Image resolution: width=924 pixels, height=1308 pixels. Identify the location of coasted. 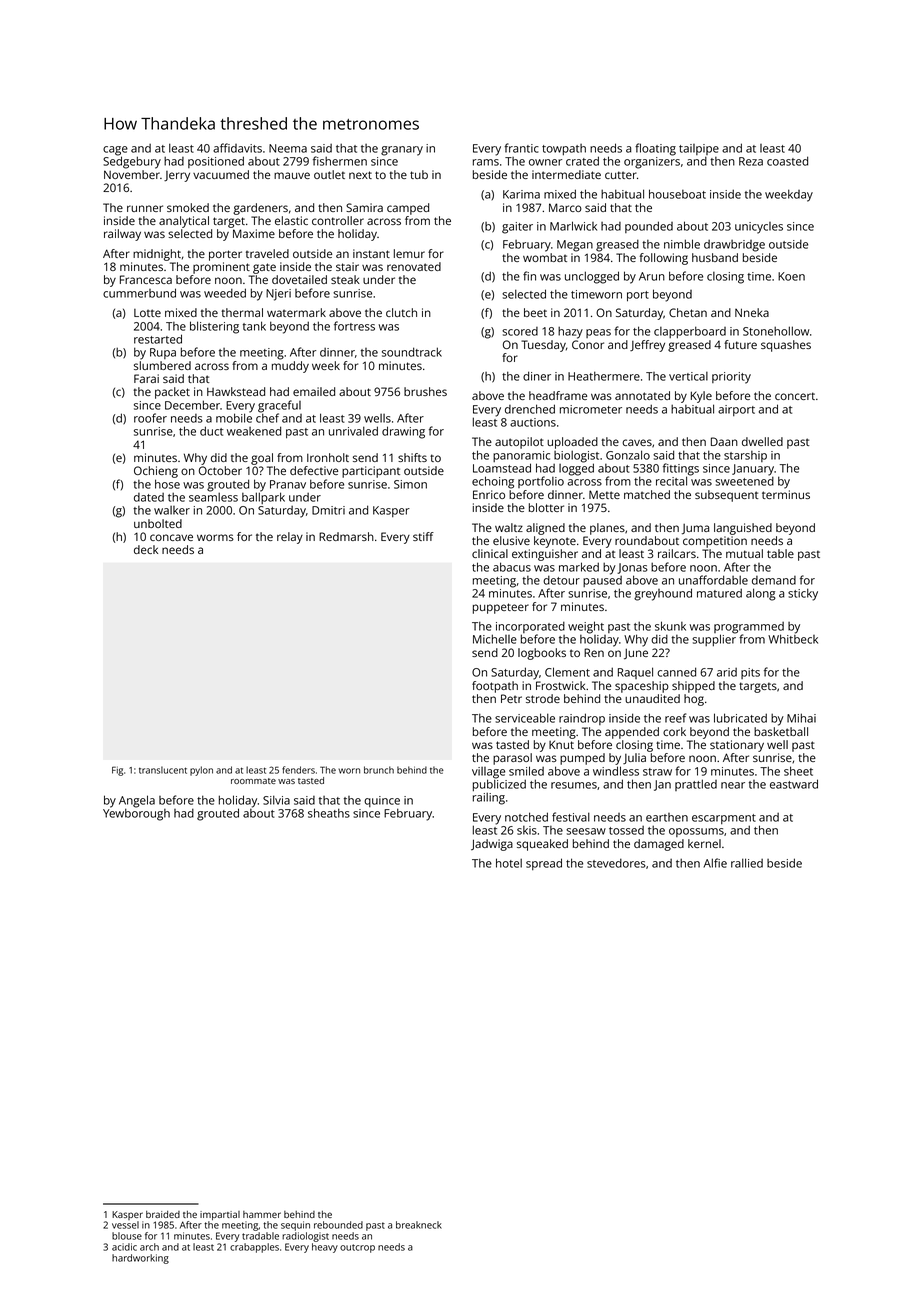
(787, 161).
